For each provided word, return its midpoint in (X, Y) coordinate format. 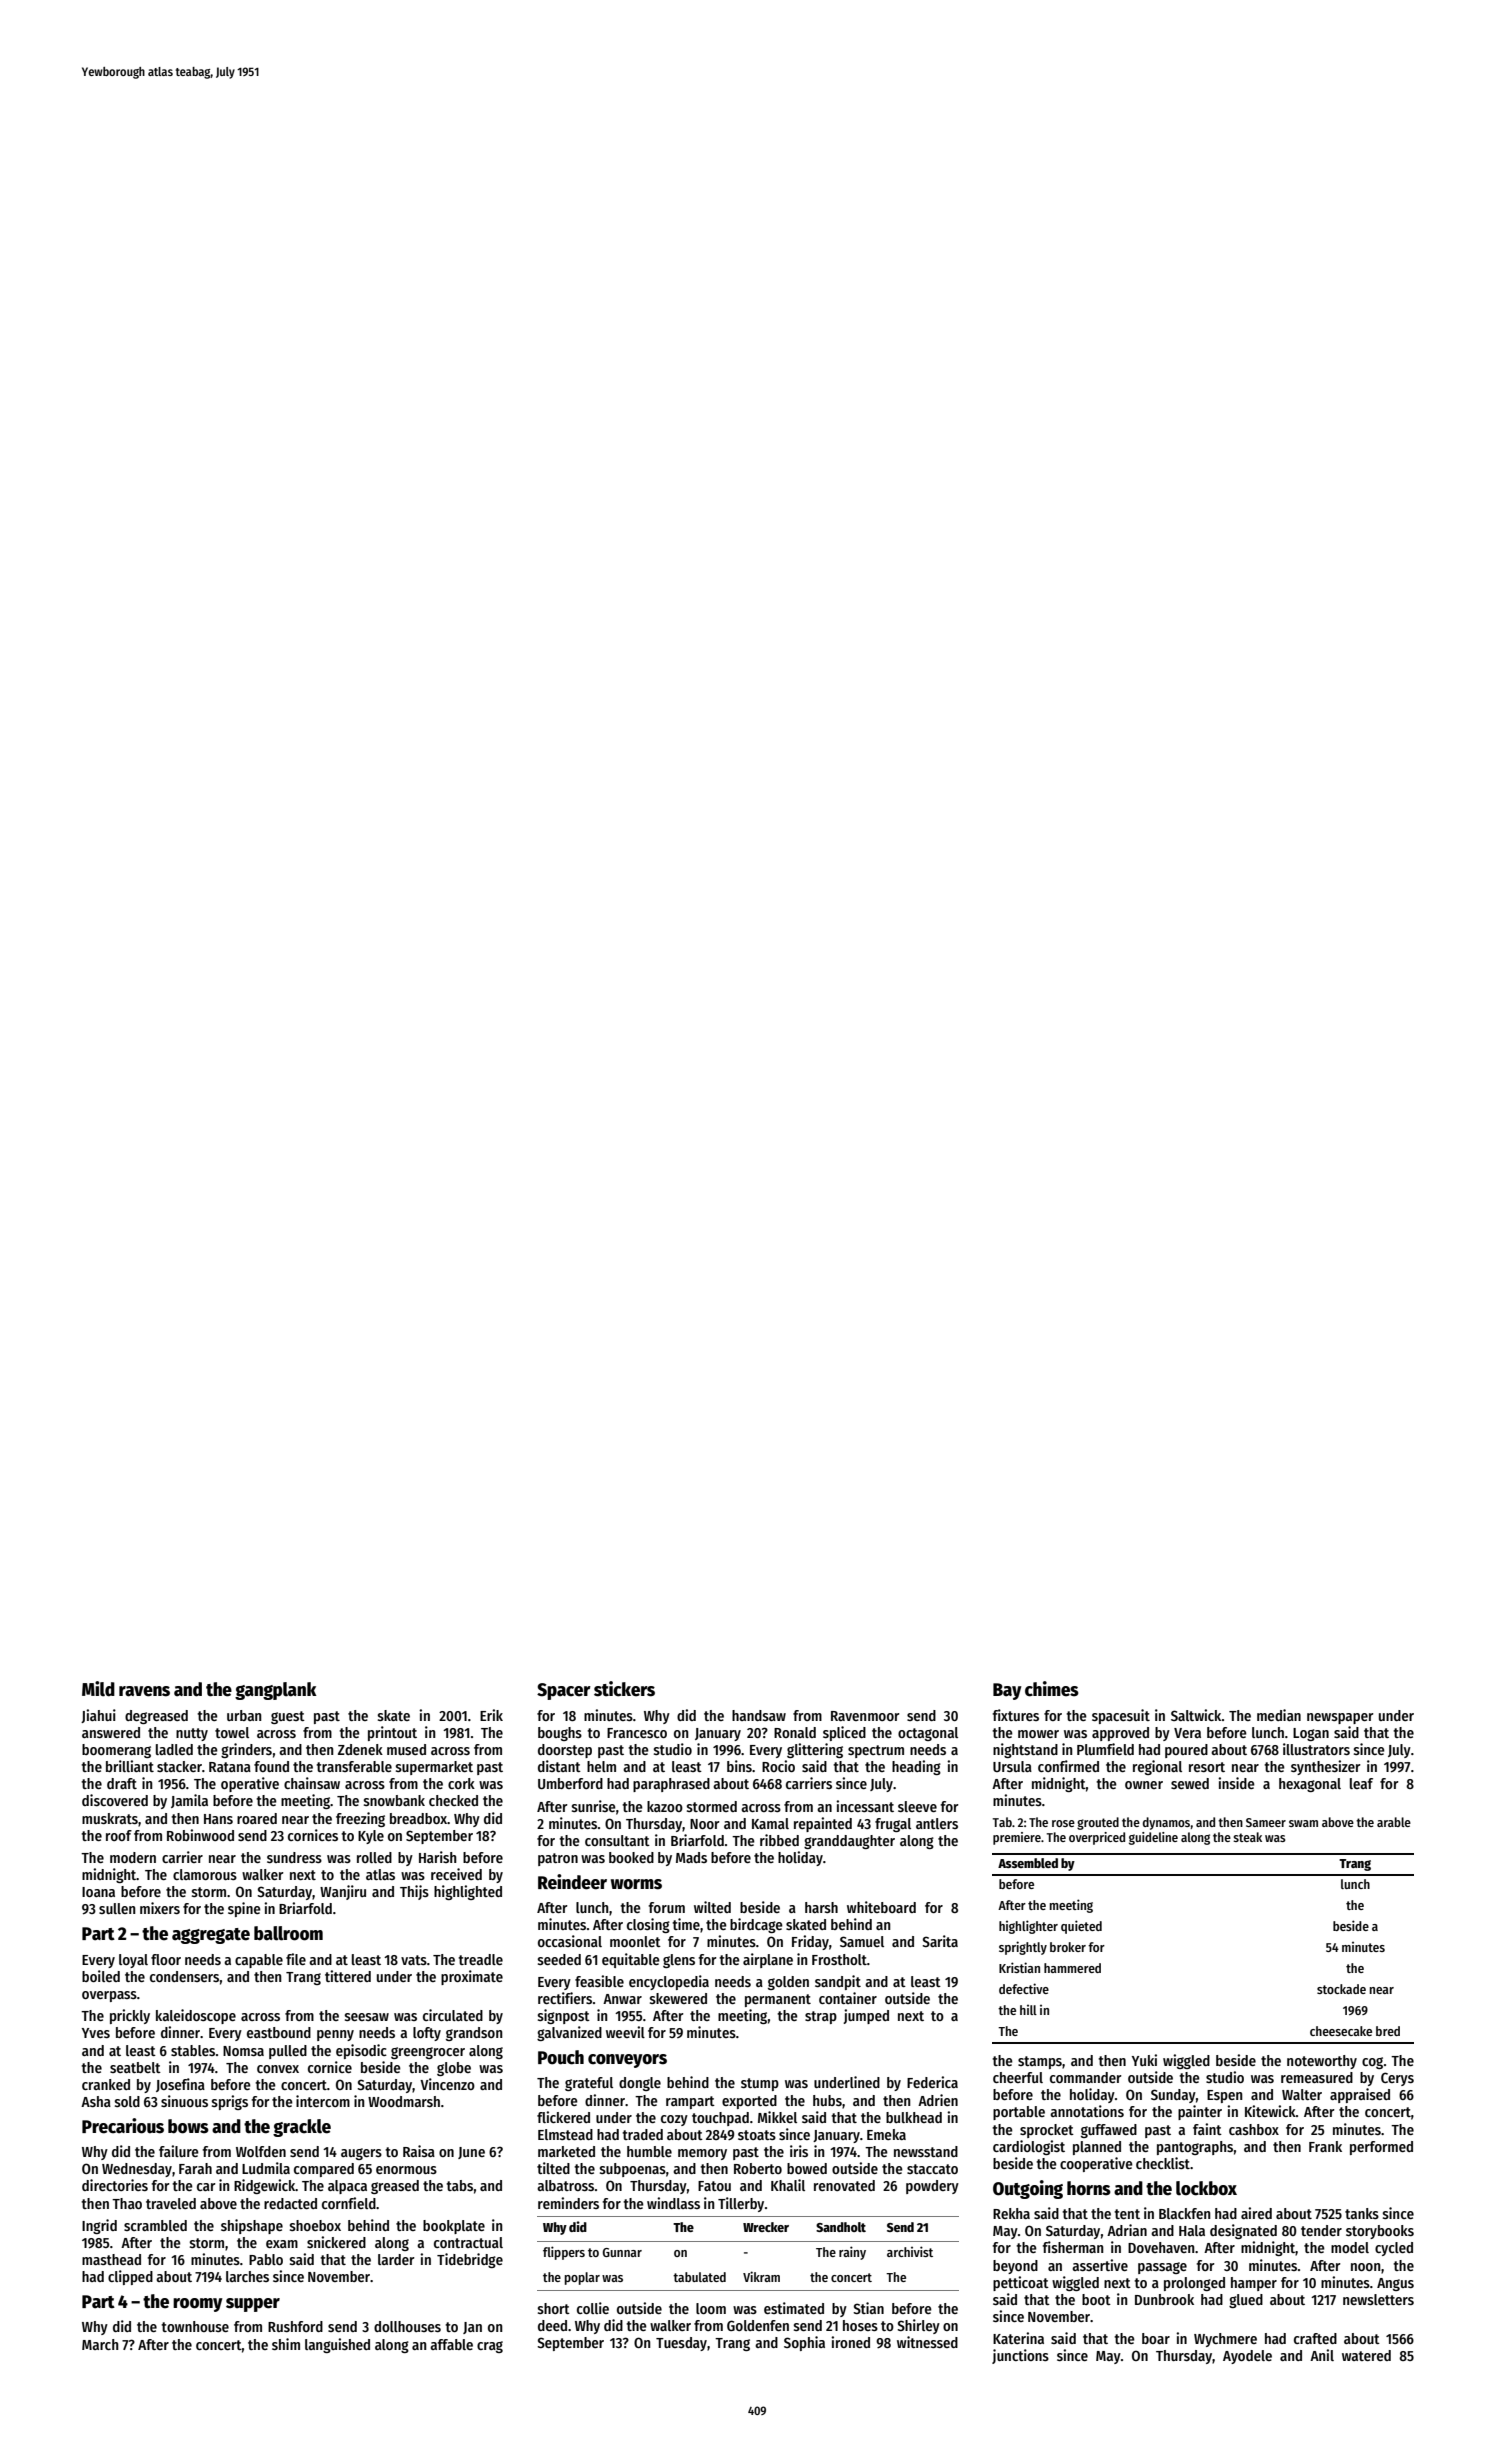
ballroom (288, 1933)
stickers (624, 1689)
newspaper (1340, 1718)
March (100, 2344)
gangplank (276, 1691)
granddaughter (849, 1842)
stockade (1341, 1989)
